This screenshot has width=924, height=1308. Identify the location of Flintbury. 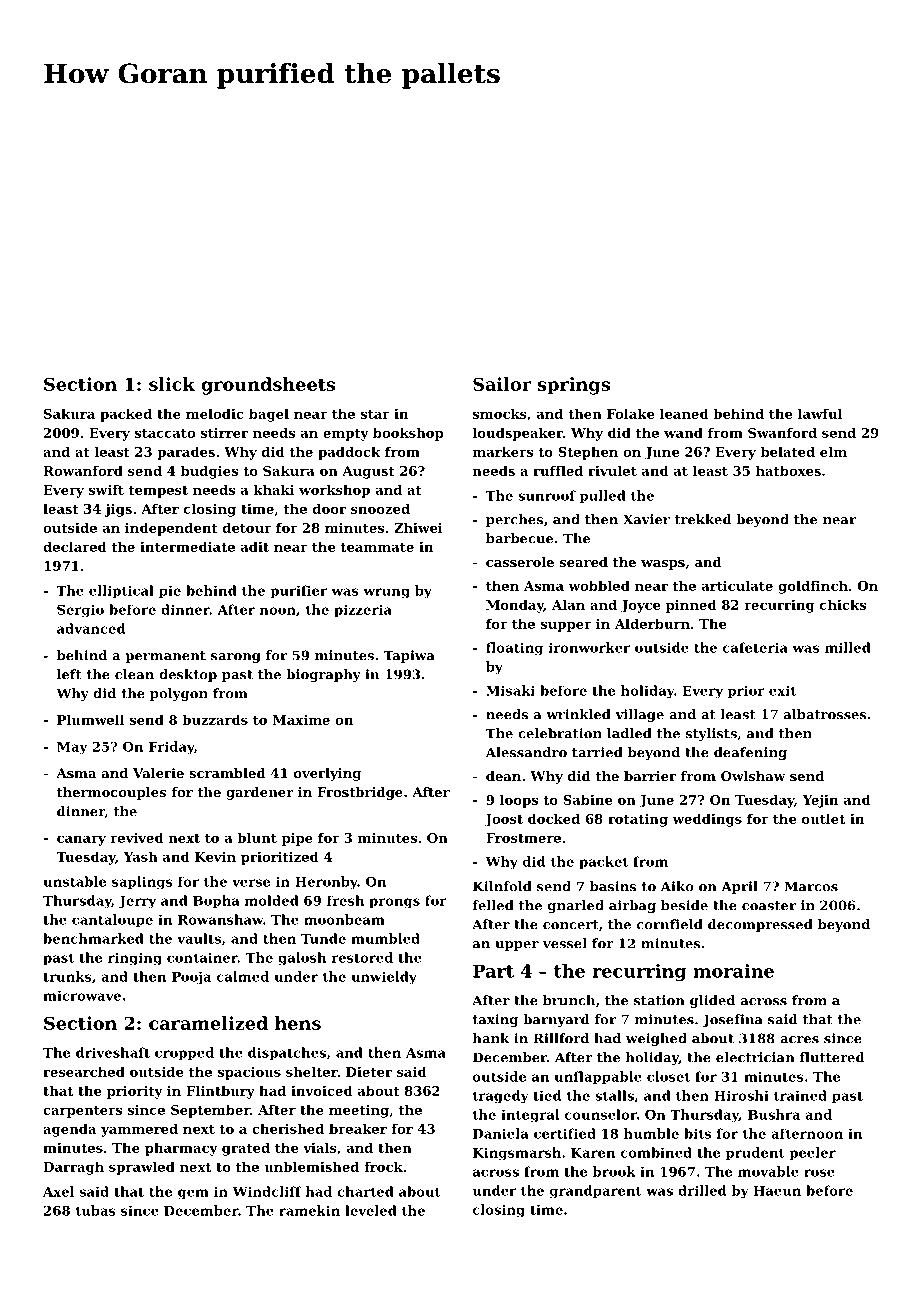
(220, 1092).
